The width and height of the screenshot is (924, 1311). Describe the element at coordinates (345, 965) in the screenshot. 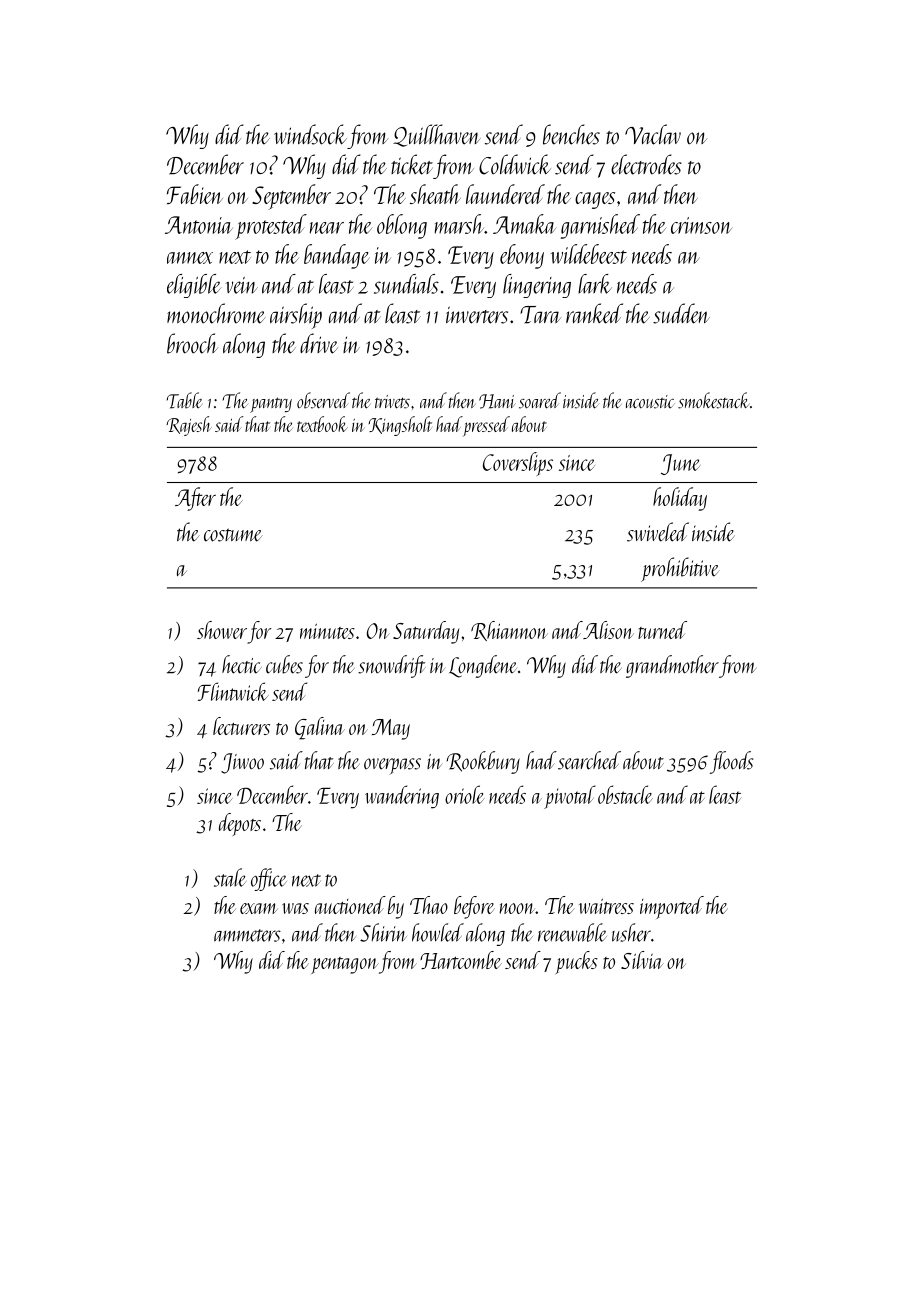

I see `pentagon` at that location.
